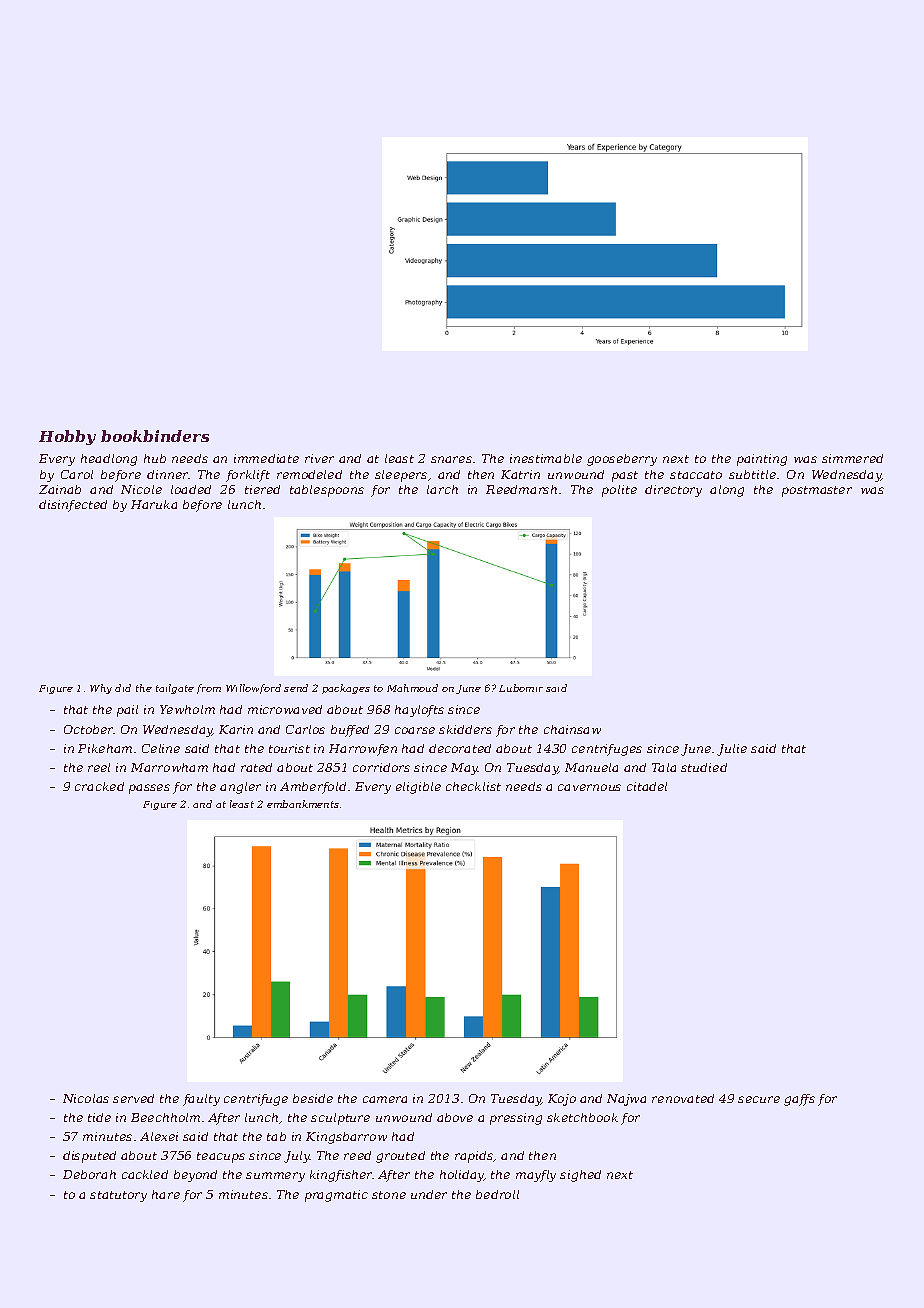 The width and height of the image is (924, 1308). Describe the element at coordinates (562, 1100) in the image. I see `Kojo` at that location.
